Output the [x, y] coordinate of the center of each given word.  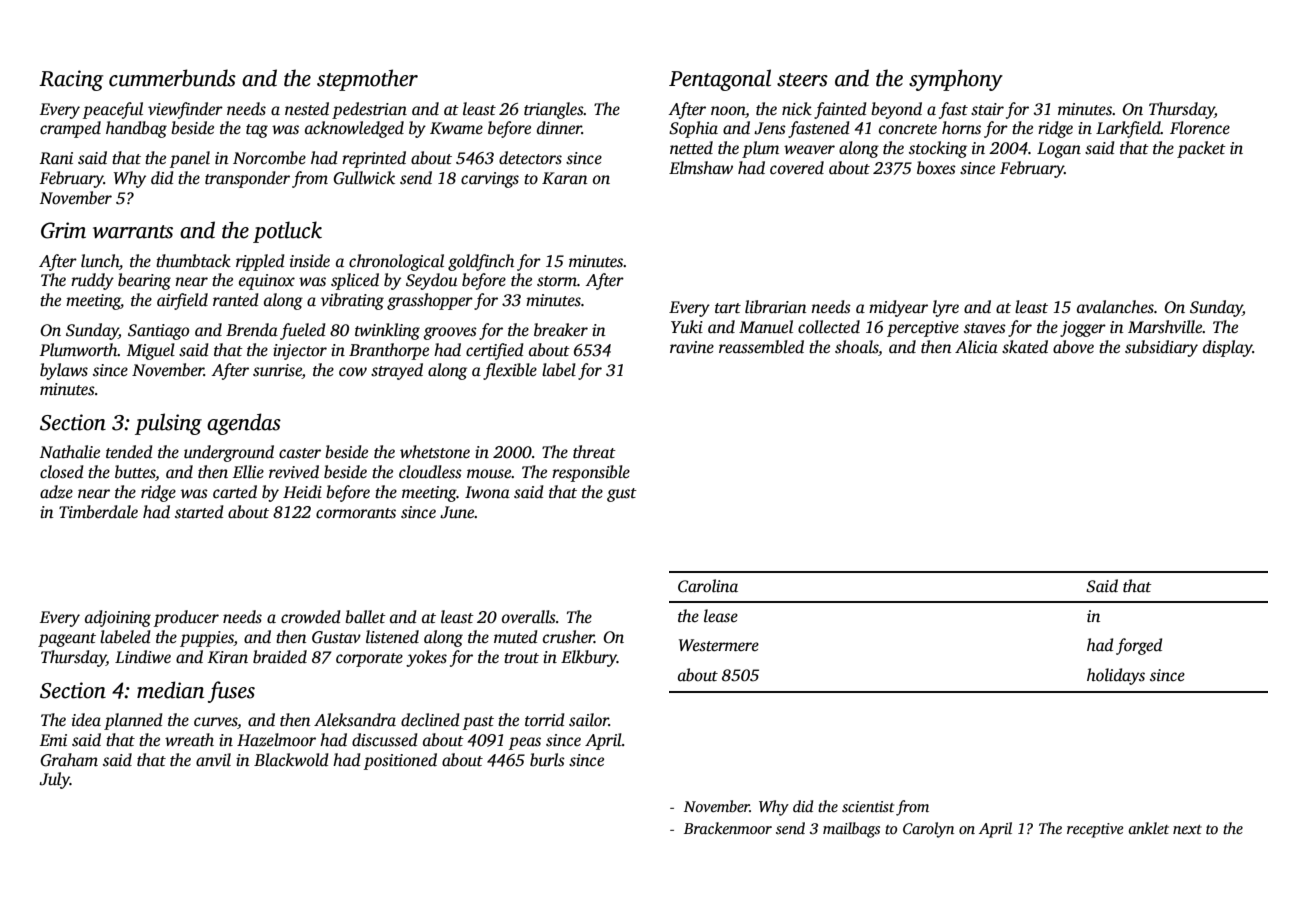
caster [300, 453]
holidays [1116, 676]
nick [797, 108]
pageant [67, 640]
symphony [956, 80]
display [1228, 348]
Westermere [719, 645]
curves [216, 723]
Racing [71, 80]
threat [594, 452]
